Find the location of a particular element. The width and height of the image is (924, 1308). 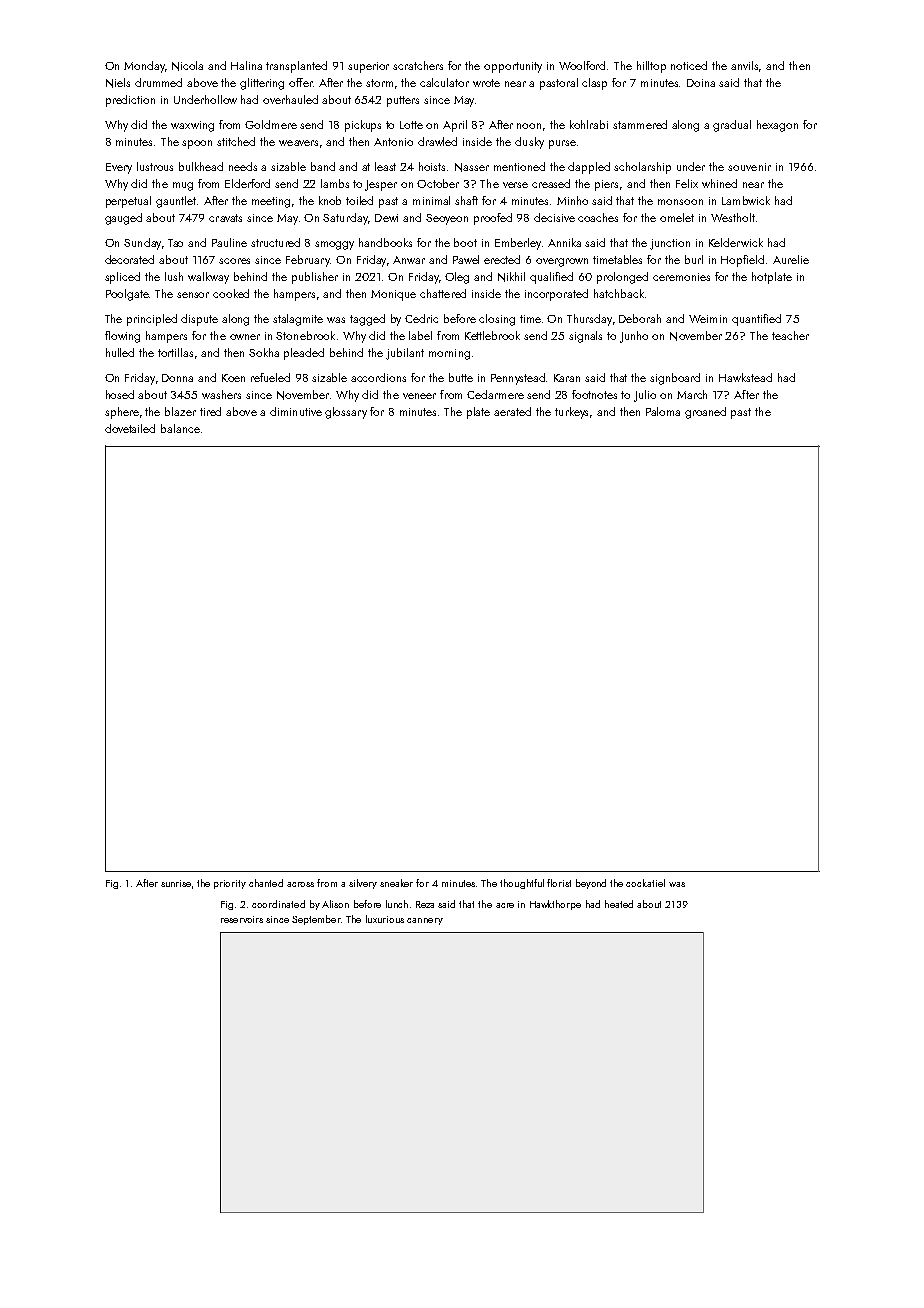

priority is located at coordinates (230, 884).
